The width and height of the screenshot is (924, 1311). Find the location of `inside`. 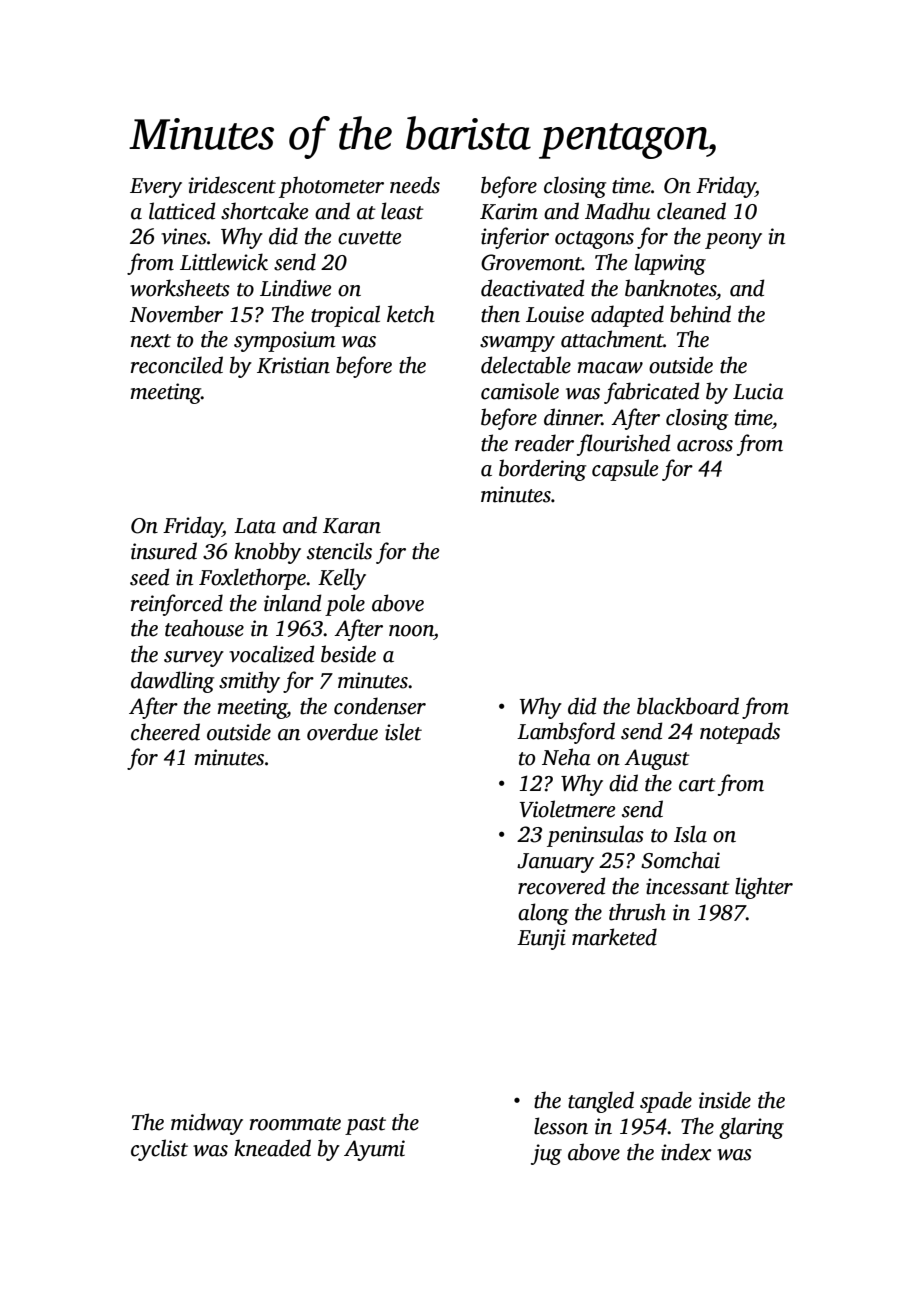

inside is located at coordinates (725, 1100).
